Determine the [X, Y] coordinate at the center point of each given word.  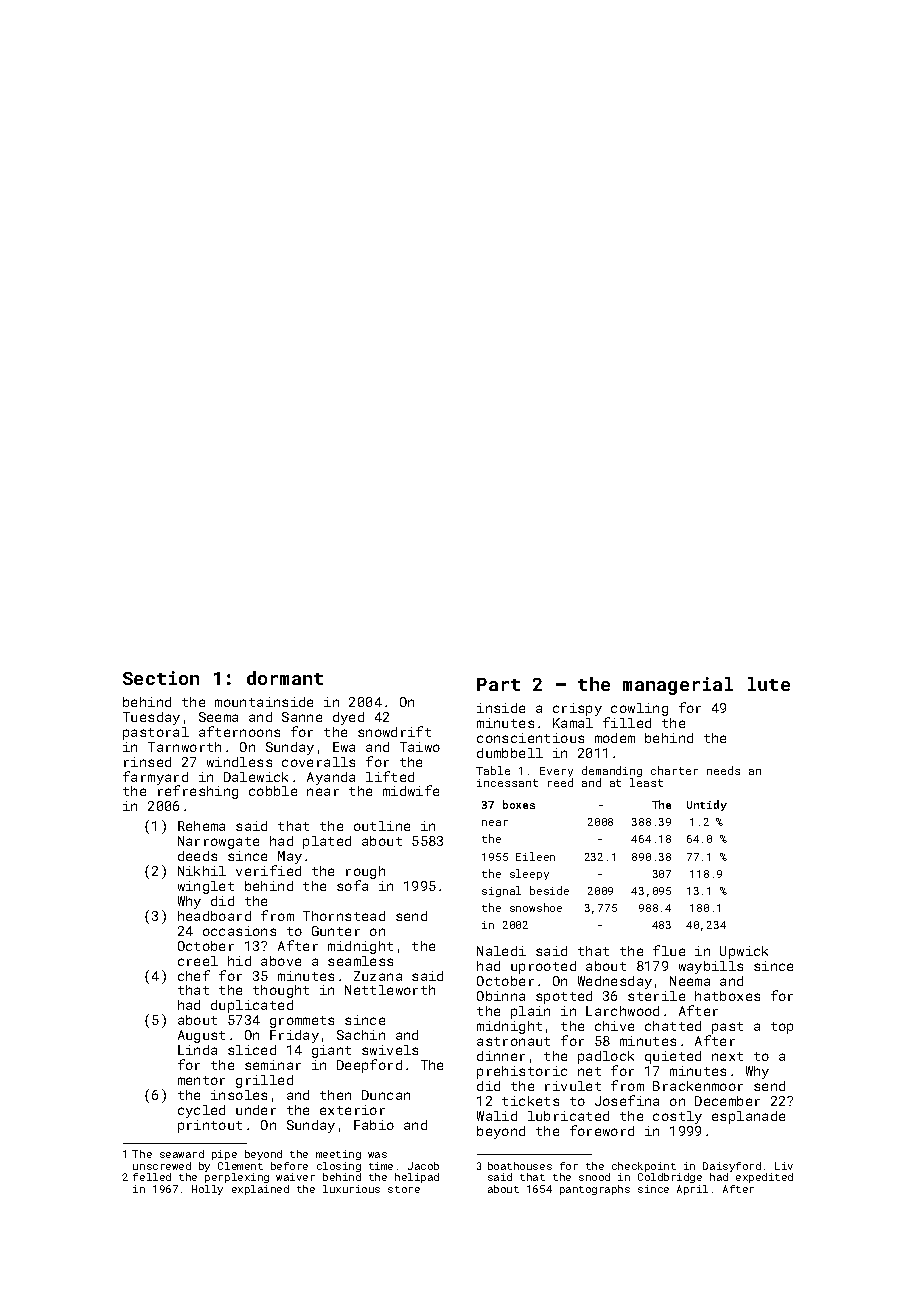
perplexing [237, 1178]
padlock [606, 1057]
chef [194, 975]
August [201, 1036]
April [692, 1190]
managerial [678, 686]
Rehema [201, 826]
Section [161, 678]
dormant [285, 678]
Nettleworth [390, 990]
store [404, 1189]
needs [723, 770]
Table [493, 770]
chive [614, 1026]
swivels [390, 1050]
